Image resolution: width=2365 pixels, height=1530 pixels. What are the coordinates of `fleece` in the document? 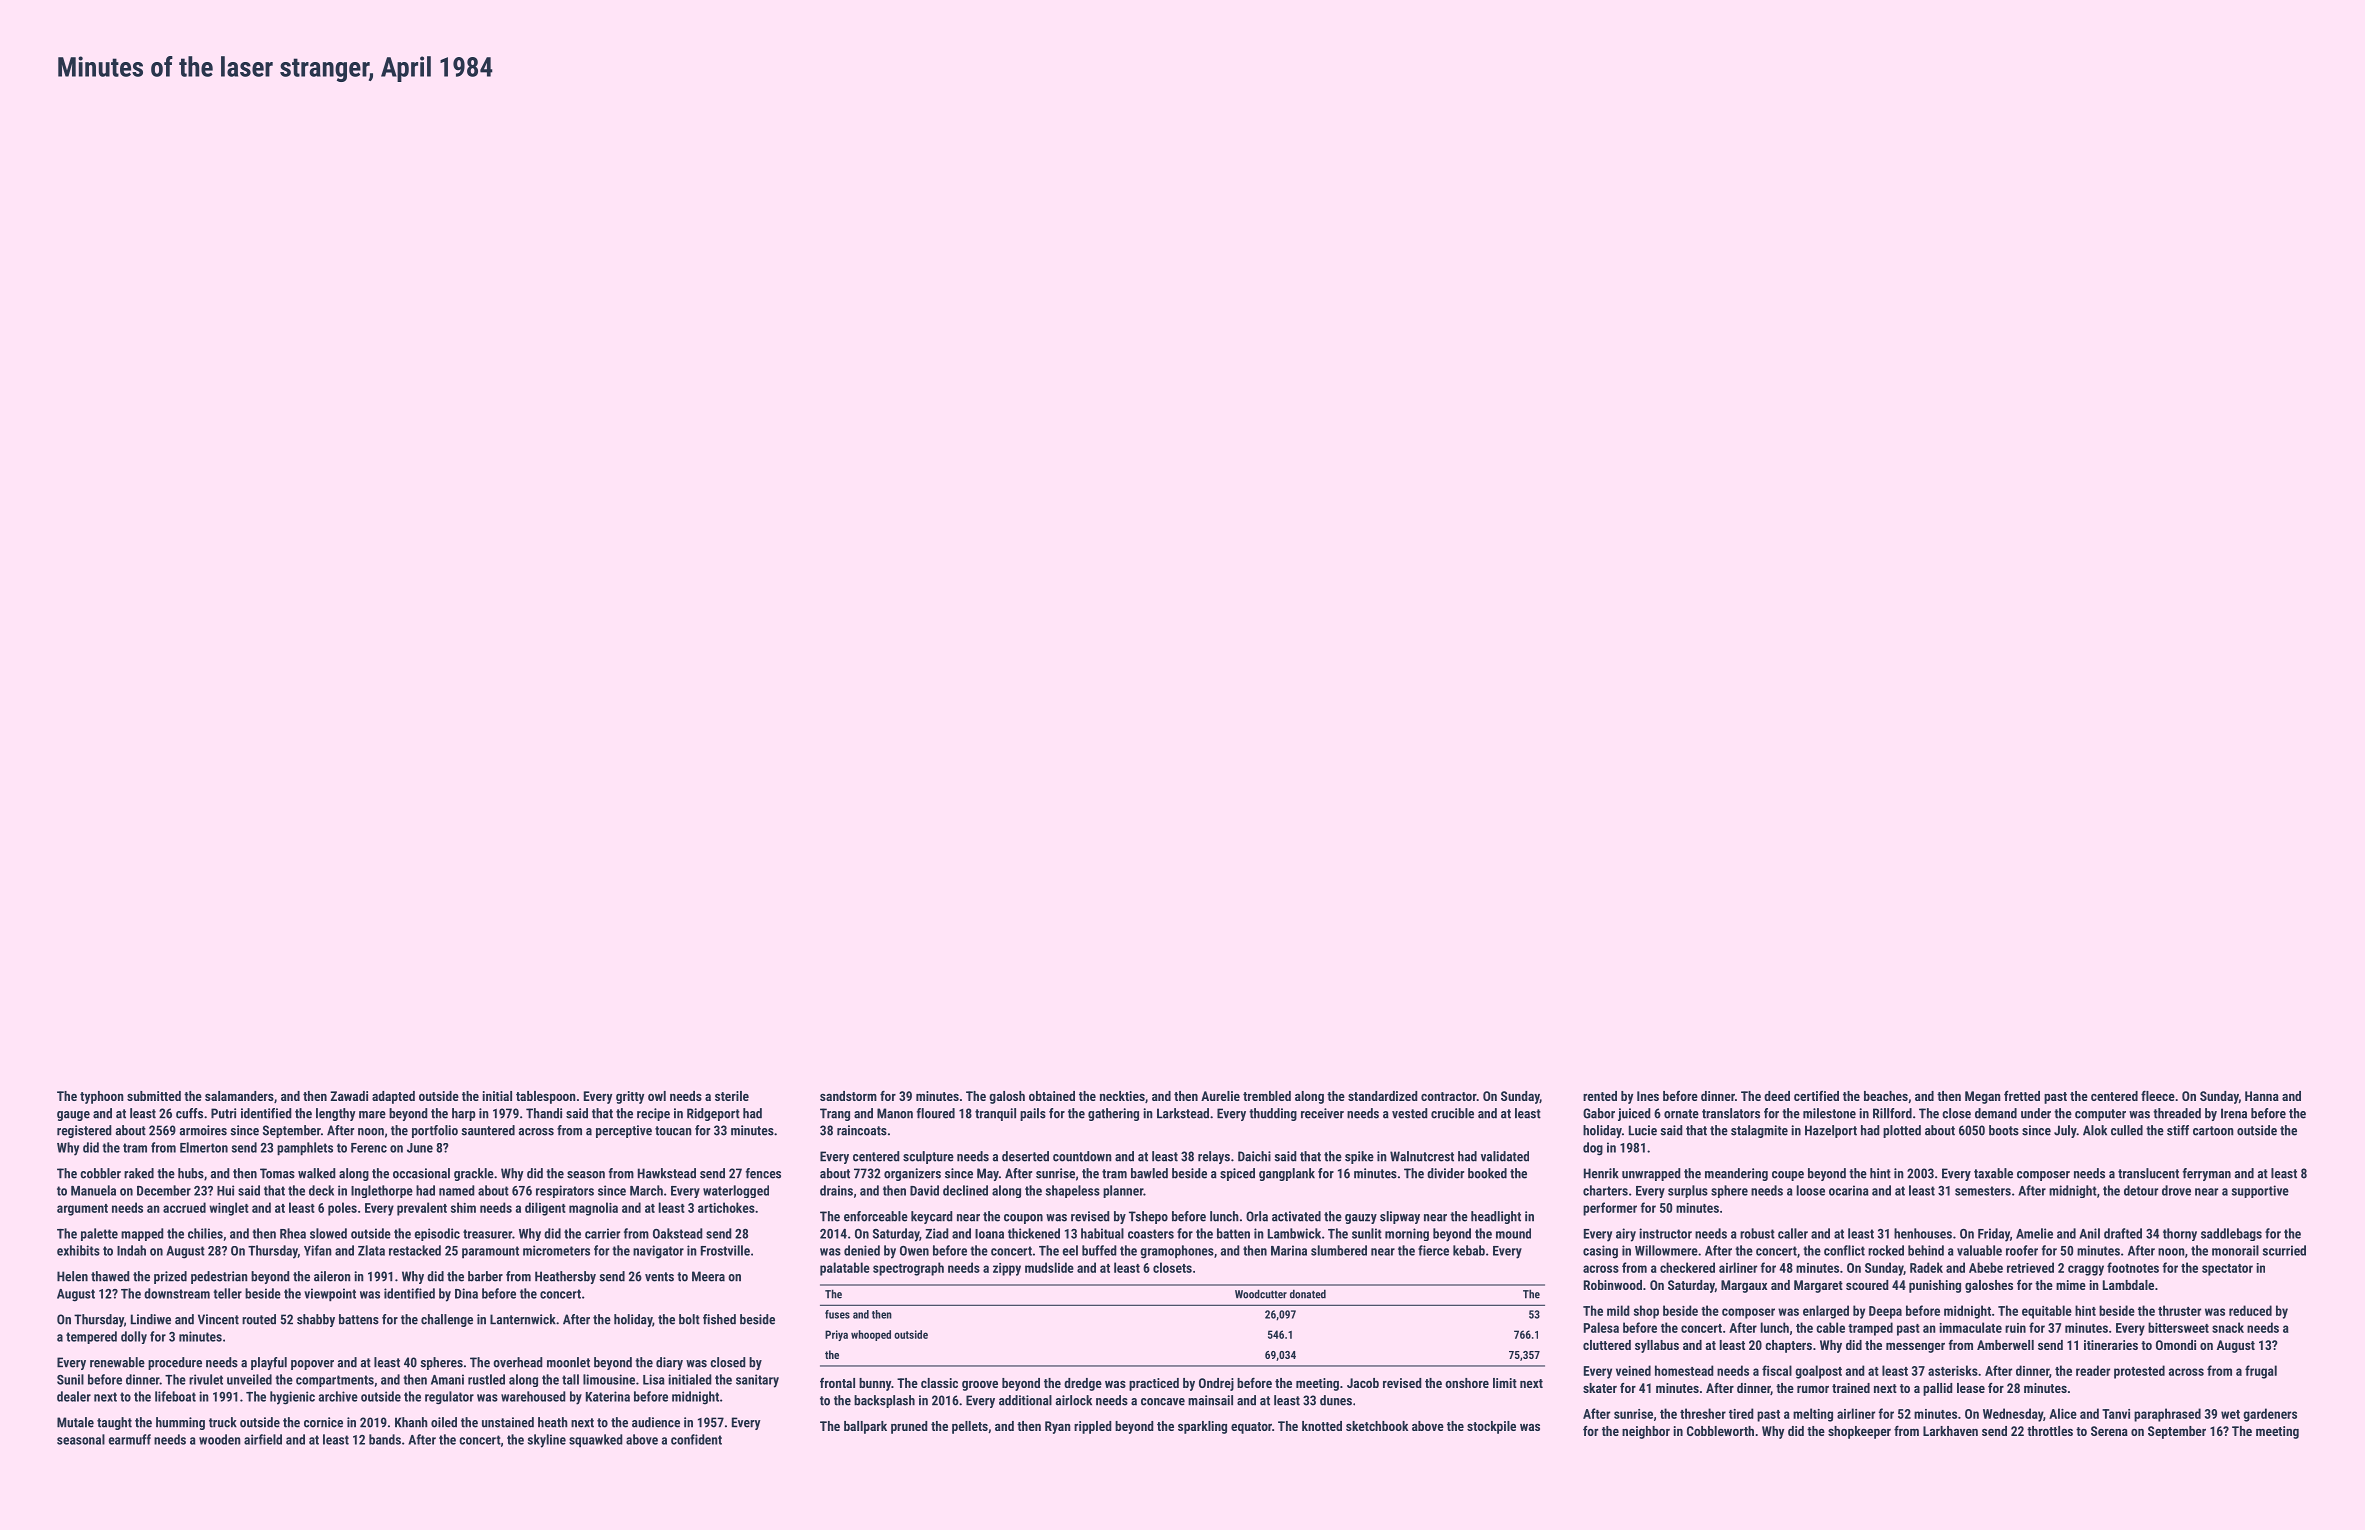 It's located at (2158, 1095).
